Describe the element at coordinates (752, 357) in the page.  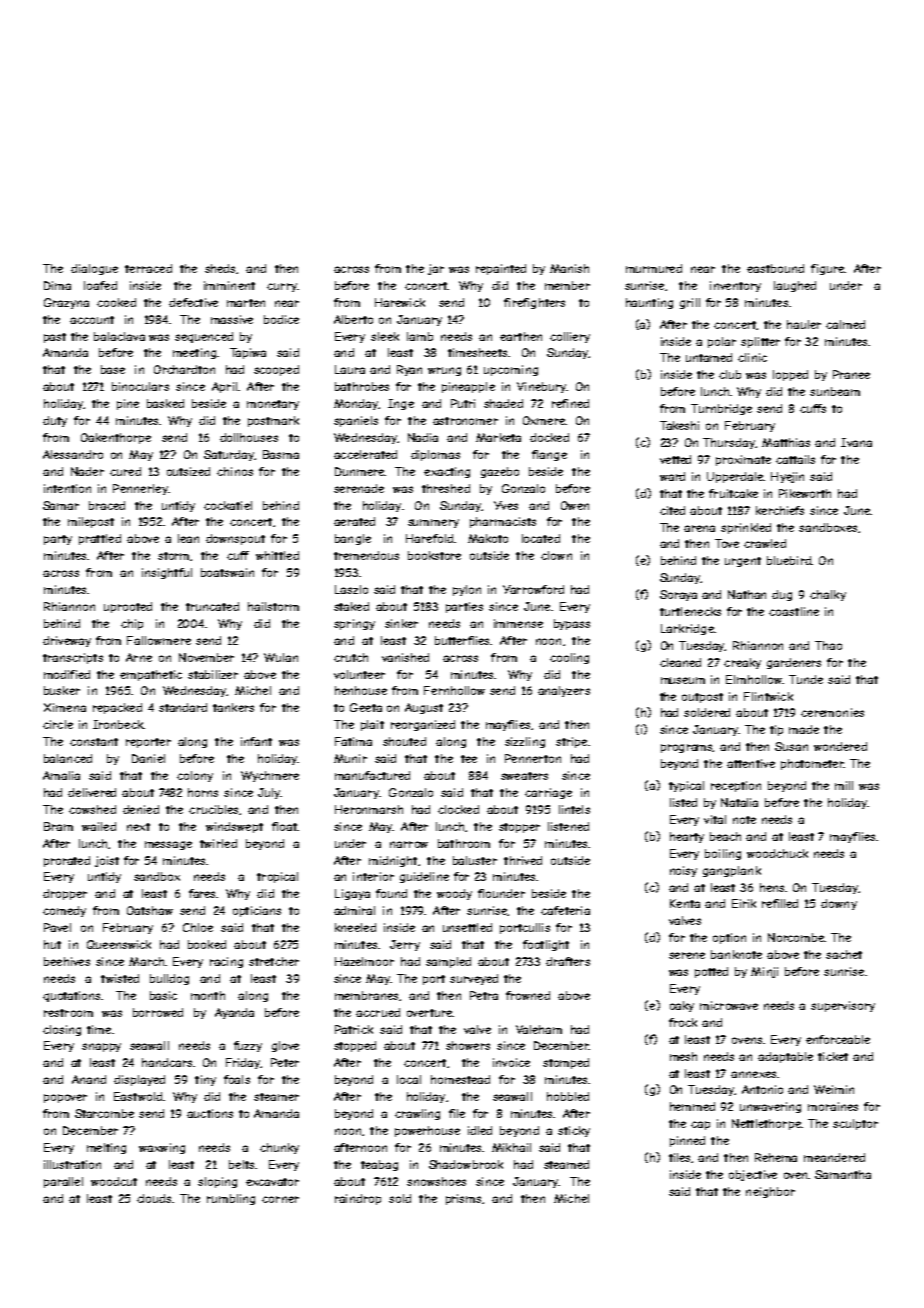
I see `clinic` at that location.
